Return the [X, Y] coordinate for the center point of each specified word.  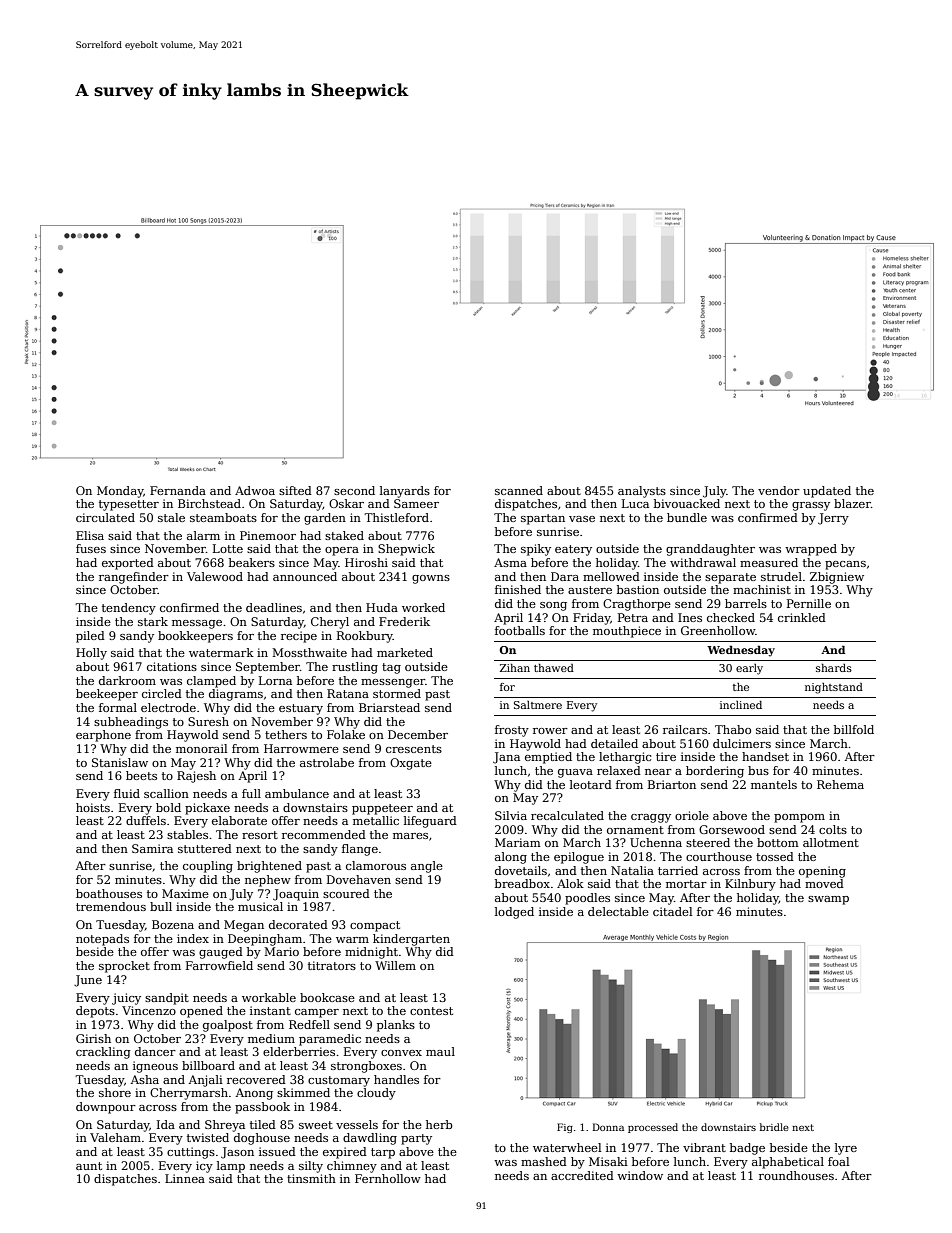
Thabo [733, 729]
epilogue [579, 858]
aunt [89, 1166]
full [251, 793]
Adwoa [255, 490]
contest [431, 1011]
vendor [779, 490]
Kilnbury [750, 885]
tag [391, 668]
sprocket [124, 967]
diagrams [236, 695]
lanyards [405, 492]
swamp [828, 900]
